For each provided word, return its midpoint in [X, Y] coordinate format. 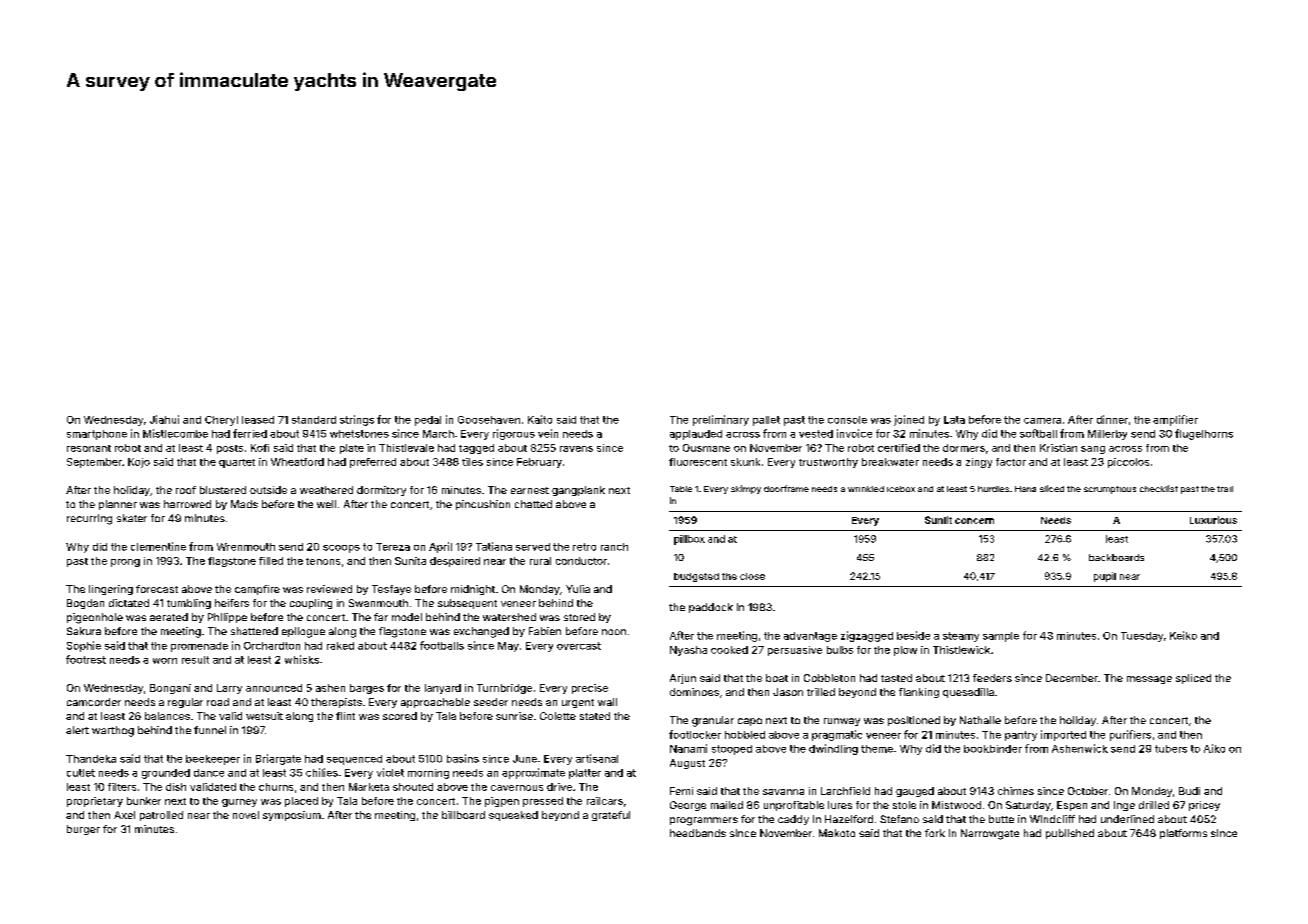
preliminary [721, 420]
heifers [232, 603]
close [752, 576]
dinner [1112, 419]
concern [974, 521]
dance [209, 773]
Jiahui [164, 419]
